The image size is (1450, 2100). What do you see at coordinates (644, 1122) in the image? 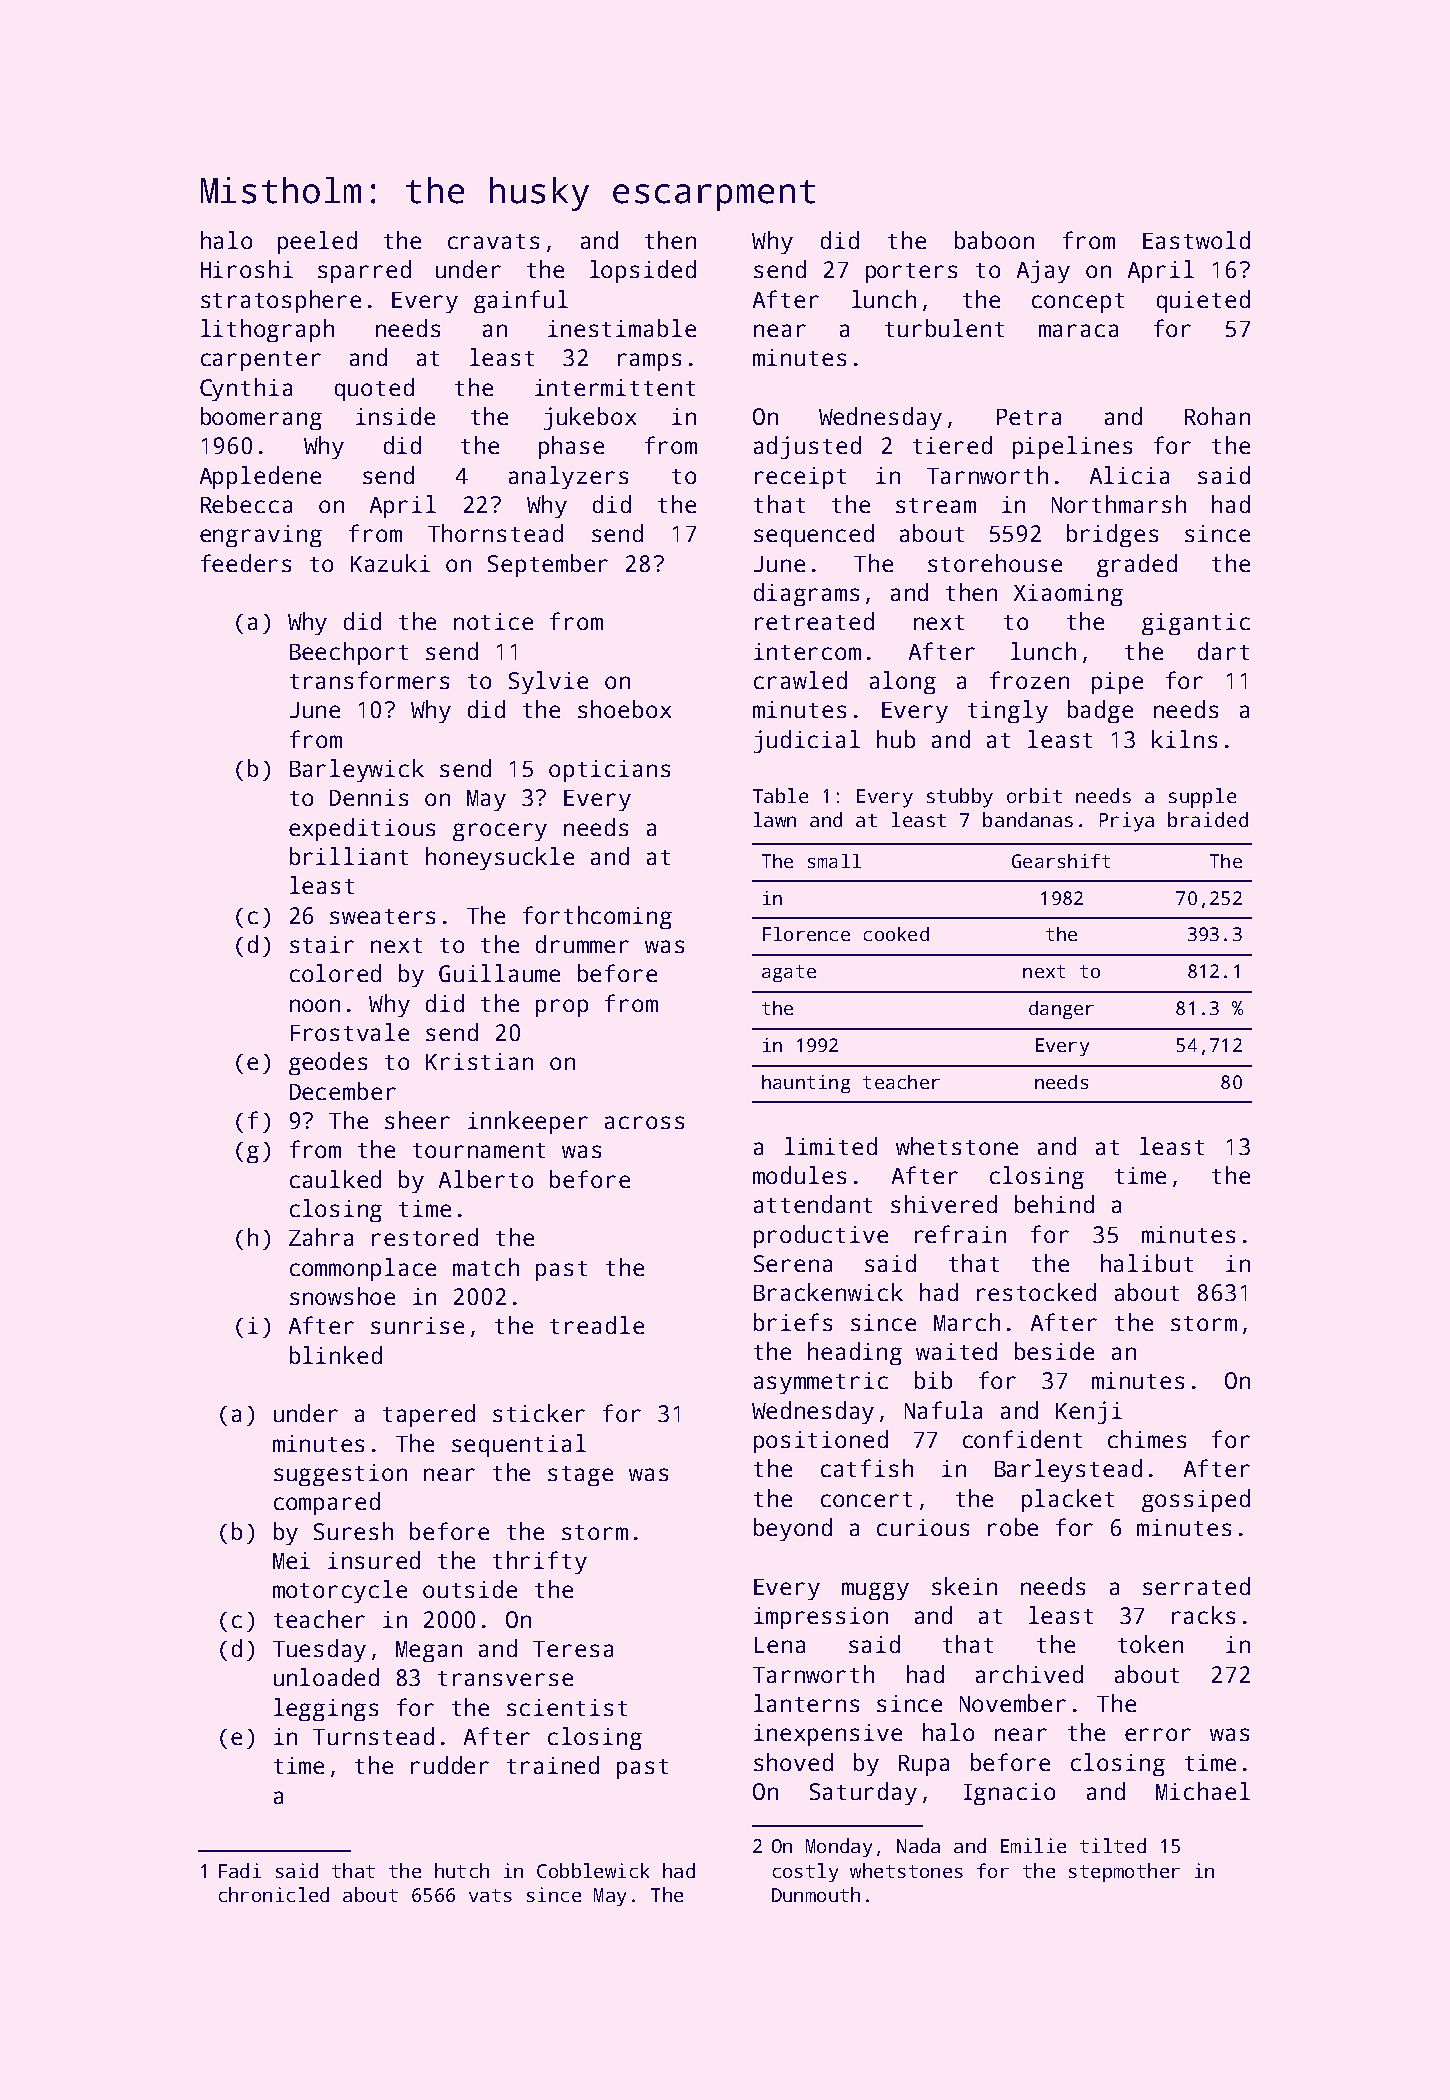
I see `across` at bounding box center [644, 1122].
